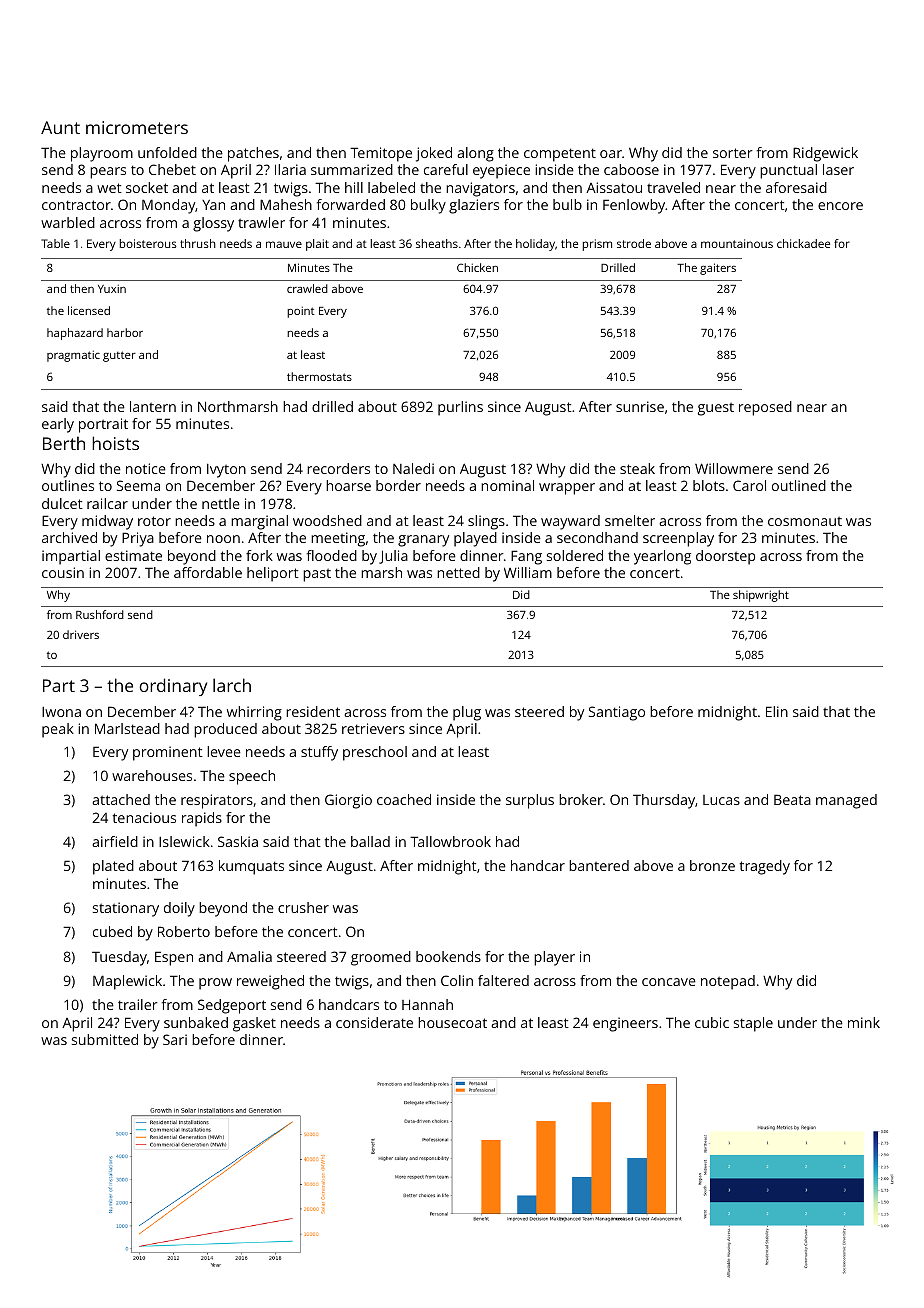 The image size is (924, 1308). I want to click on Aunt, so click(60, 127).
